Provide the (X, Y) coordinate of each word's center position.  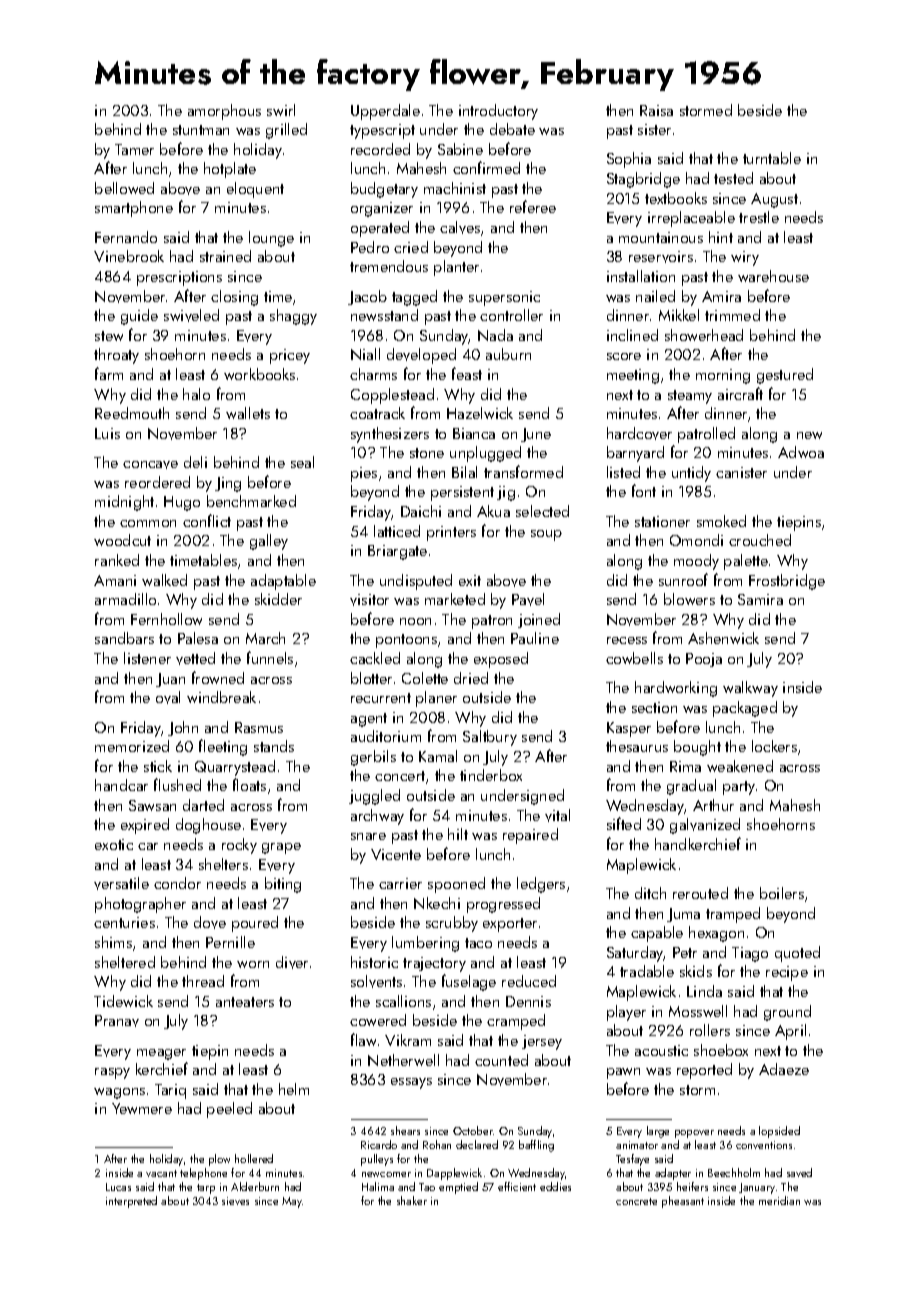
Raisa (656, 110)
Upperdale (385, 112)
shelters (223, 864)
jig (506, 493)
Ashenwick (723, 638)
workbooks (259, 374)
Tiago (750, 954)
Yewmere (142, 1108)
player (626, 1013)
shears (405, 1130)
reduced (529, 981)
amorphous (224, 112)
